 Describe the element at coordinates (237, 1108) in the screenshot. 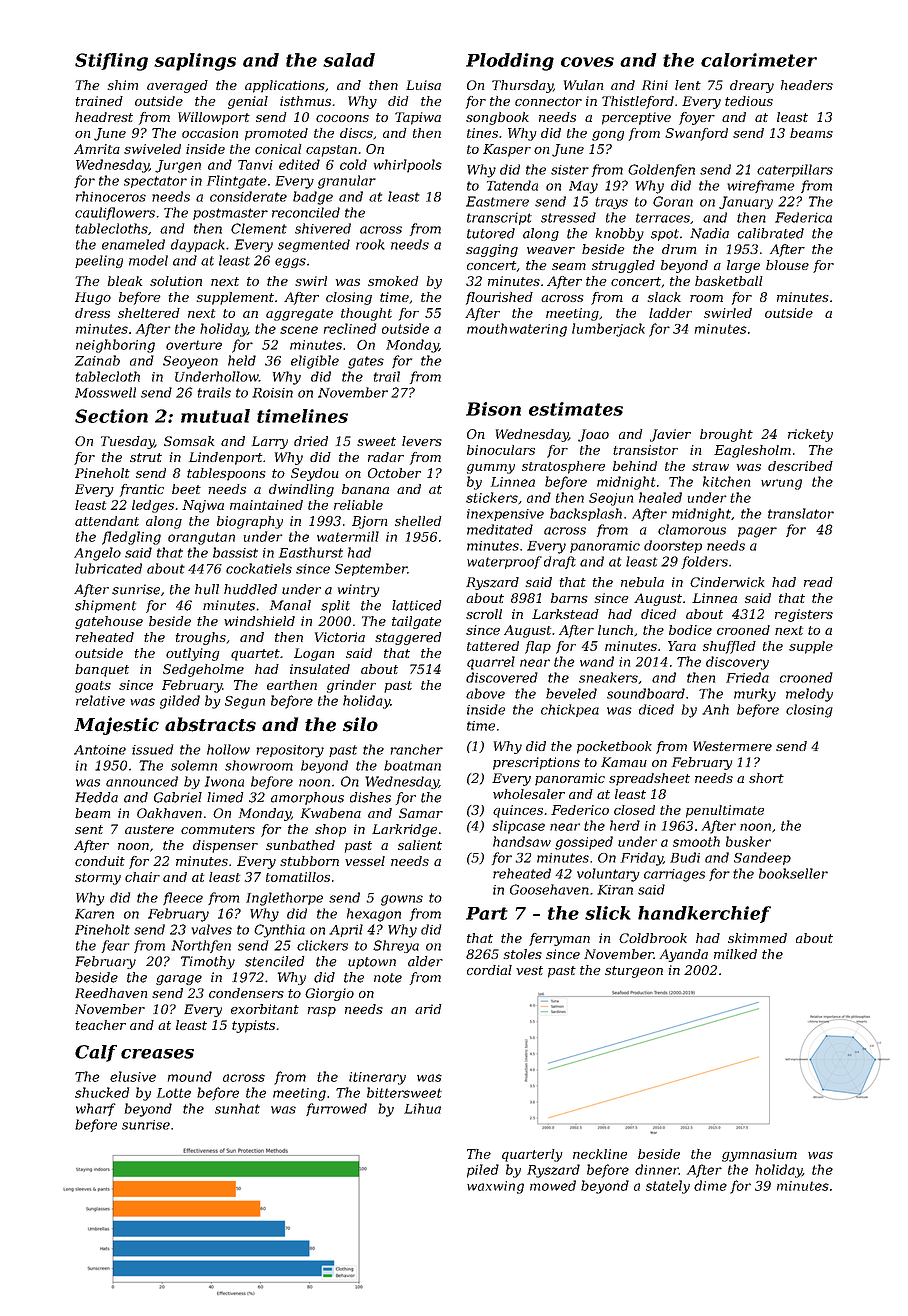

I see `sunhat` at that location.
